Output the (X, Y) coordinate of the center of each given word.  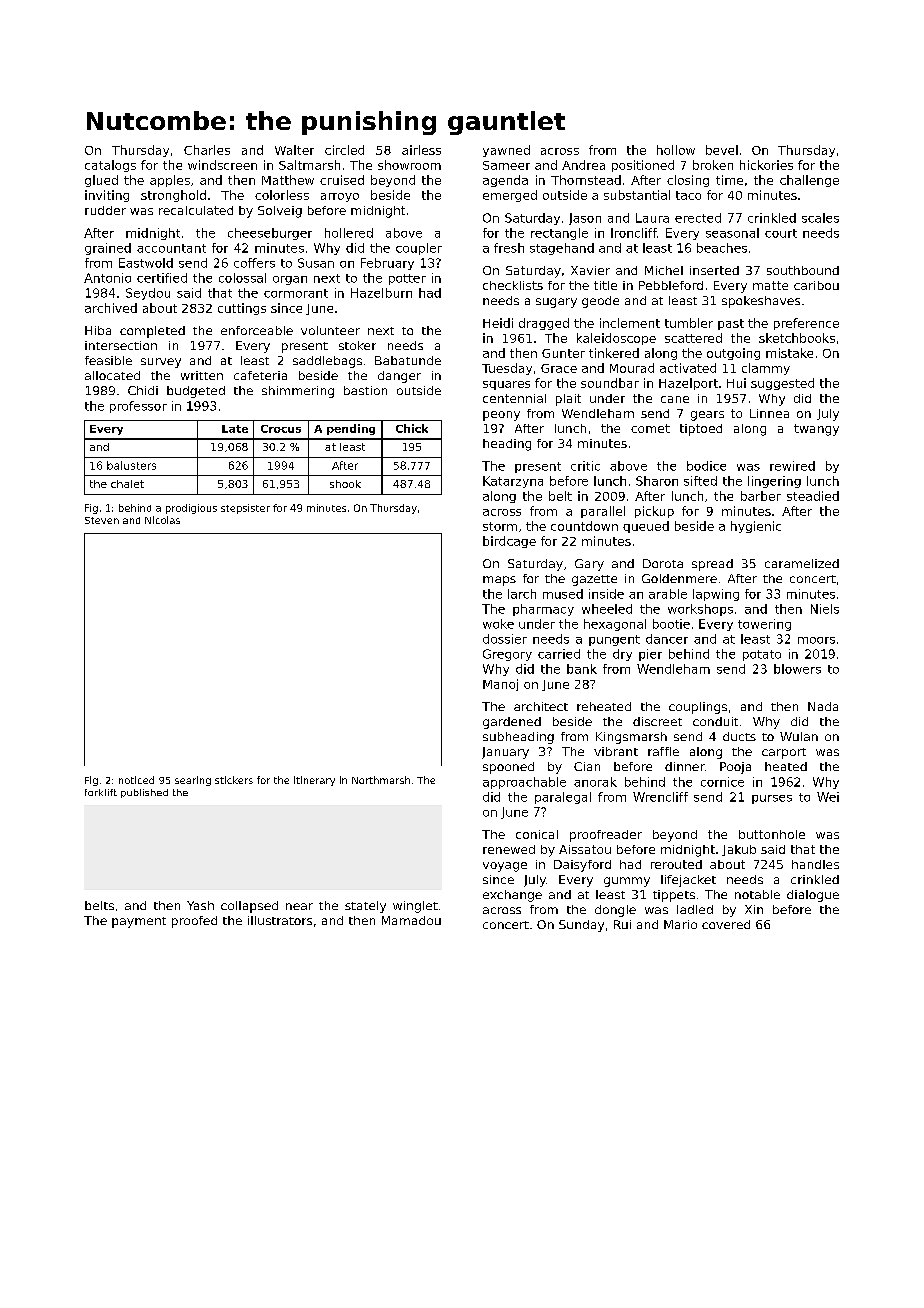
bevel (722, 150)
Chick (412, 428)
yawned (506, 151)
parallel (603, 512)
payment (139, 922)
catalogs (110, 166)
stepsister (245, 509)
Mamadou (411, 920)
